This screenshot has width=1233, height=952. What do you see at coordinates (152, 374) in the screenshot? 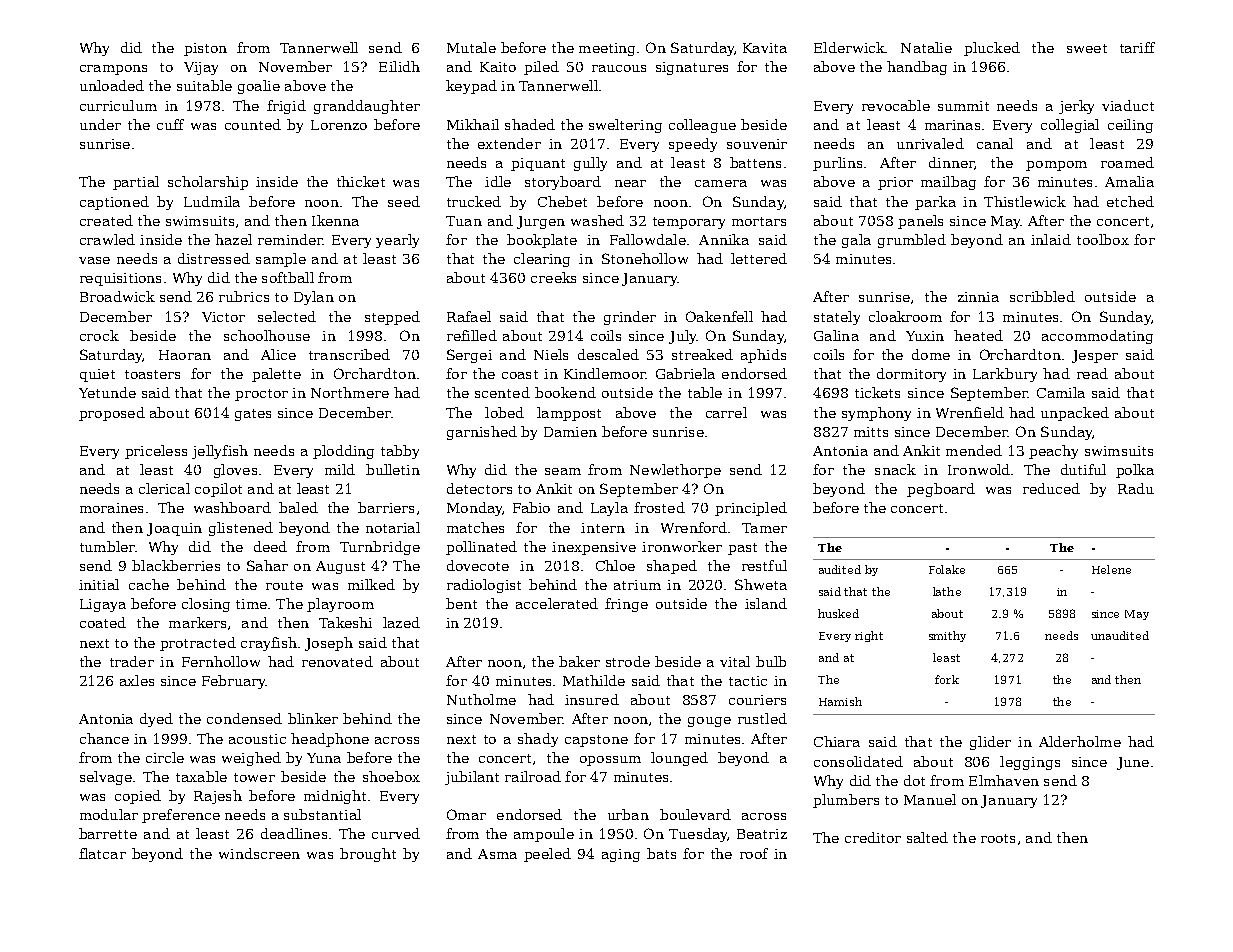
I see `toasters` at bounding box center [152, 374].
